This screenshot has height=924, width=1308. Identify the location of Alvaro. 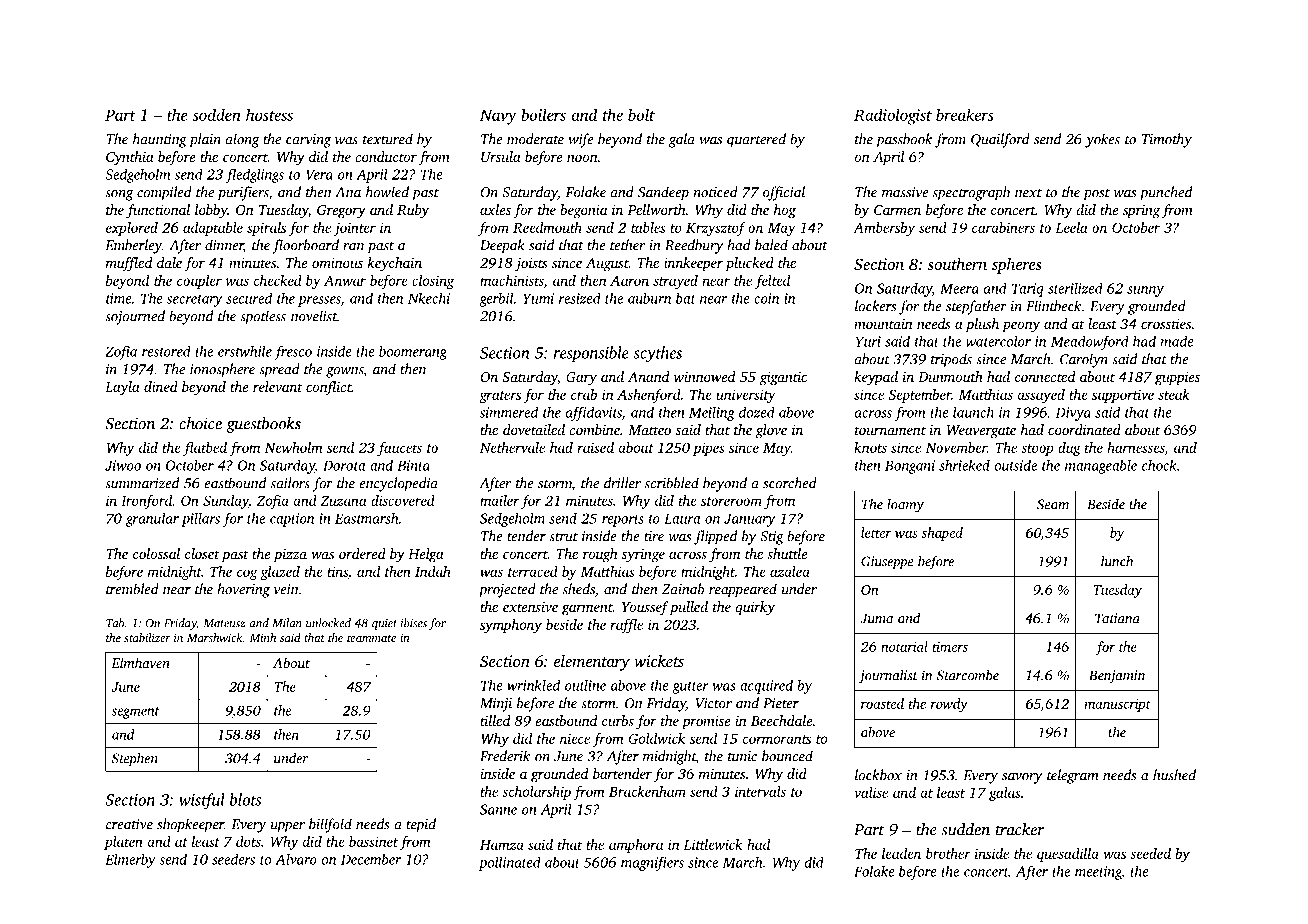
(296, 859).
